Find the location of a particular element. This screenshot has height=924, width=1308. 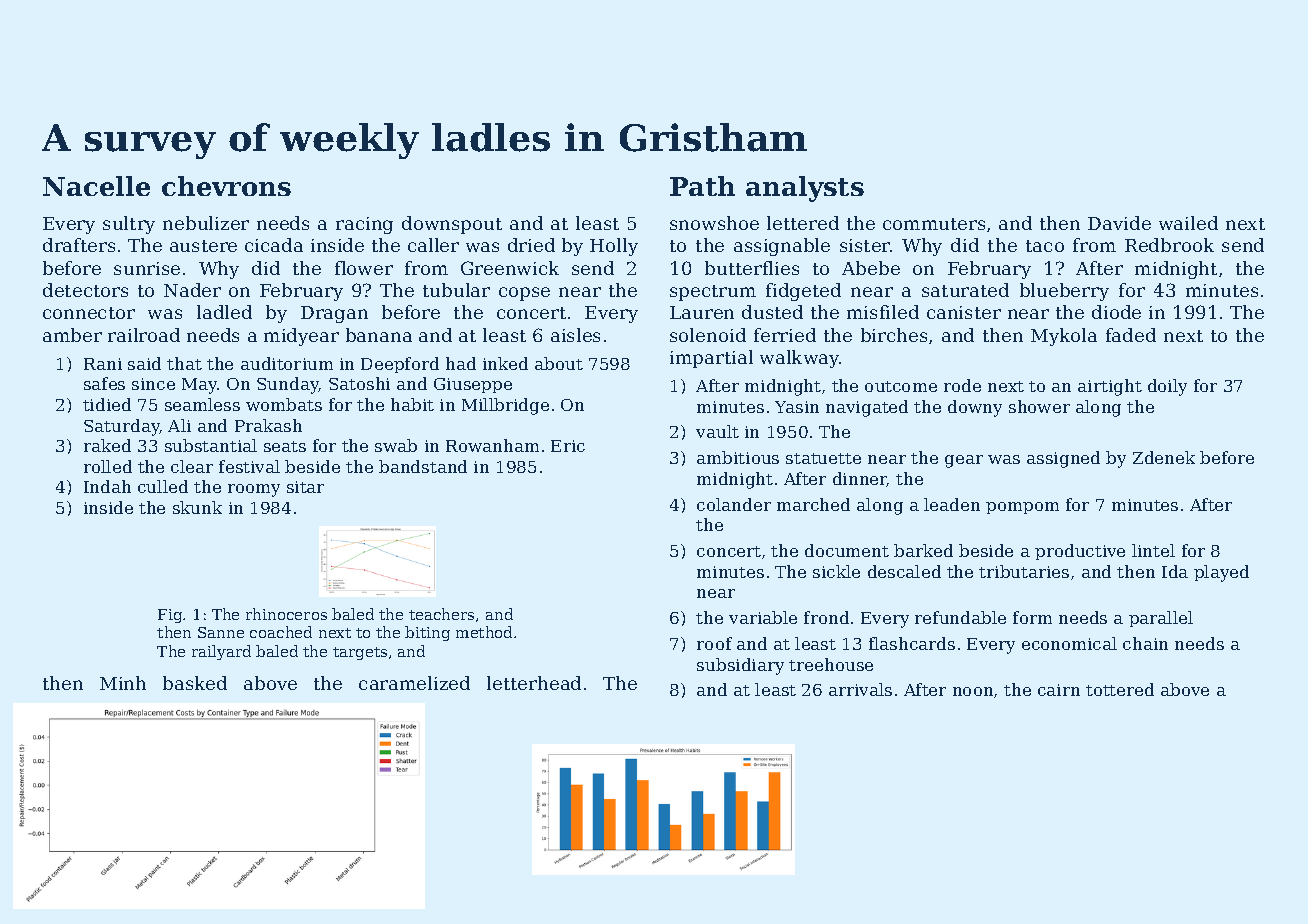

played is located at coordinates (1221, 573).
